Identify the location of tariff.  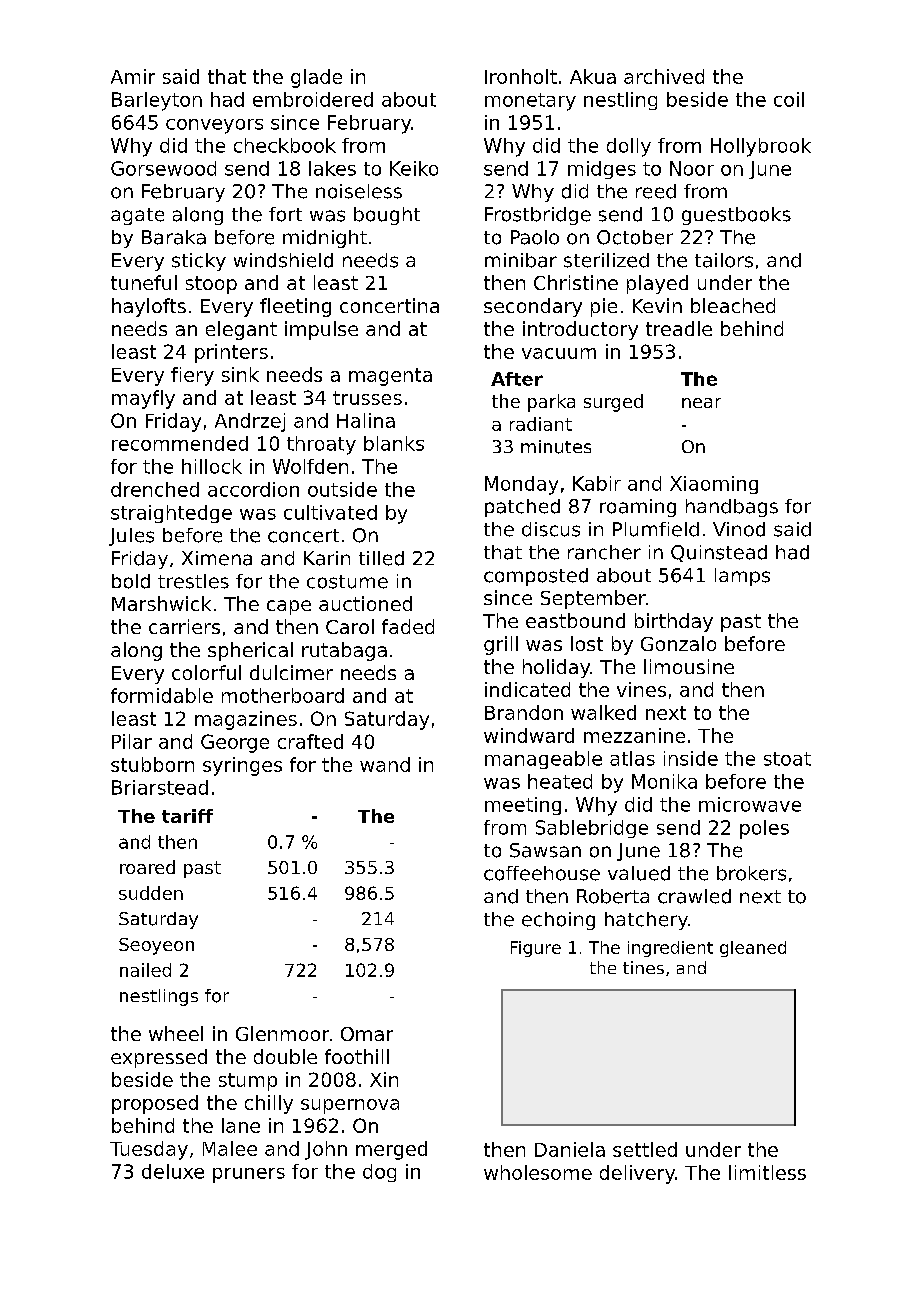
(187, 816).
